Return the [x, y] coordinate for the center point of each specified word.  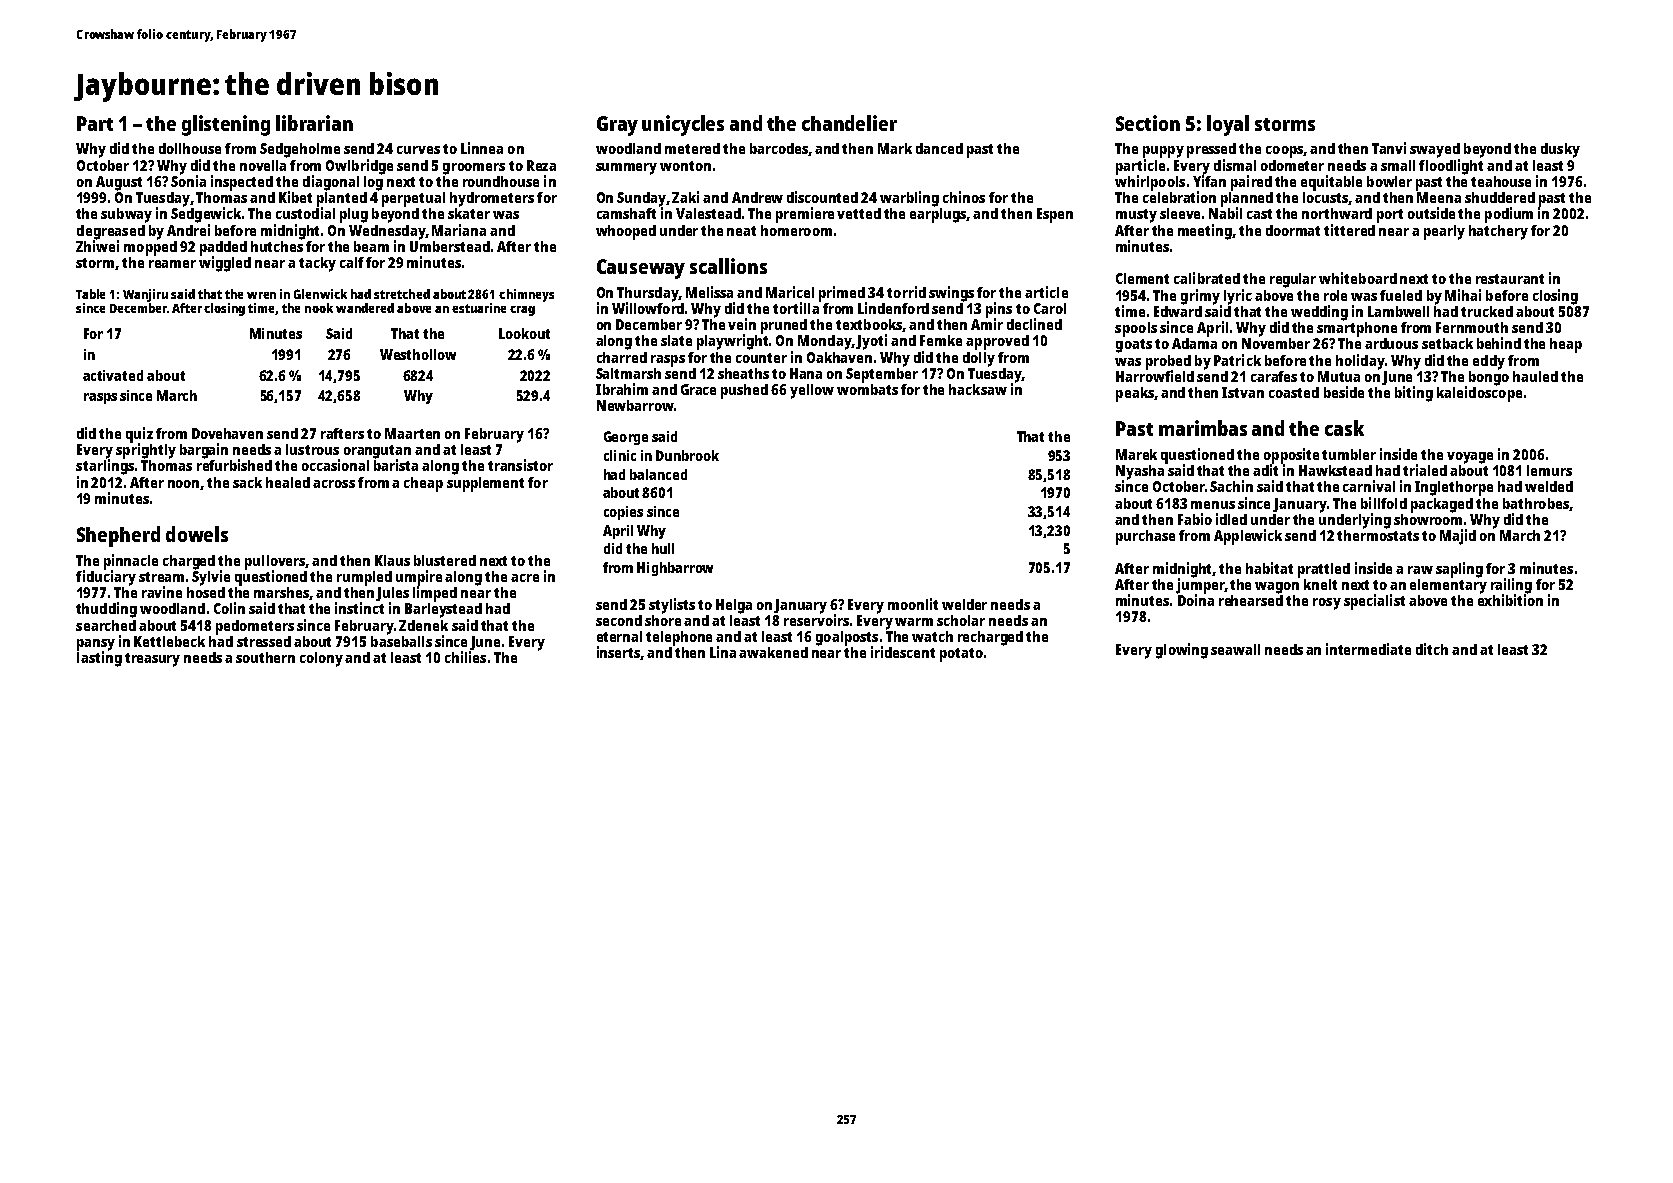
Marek [1136, 454]
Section [1148, 123]
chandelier [849, 123]
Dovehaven [227, 433]
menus [1213, 505]
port [1390, 216]
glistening [226, 125]
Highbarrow [675, 569]
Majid [1458, 537]
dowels [197, 534]
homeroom [796, 230]
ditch [1432, 649]
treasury [152, 660]
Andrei [188, 230]
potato [961, 655]
